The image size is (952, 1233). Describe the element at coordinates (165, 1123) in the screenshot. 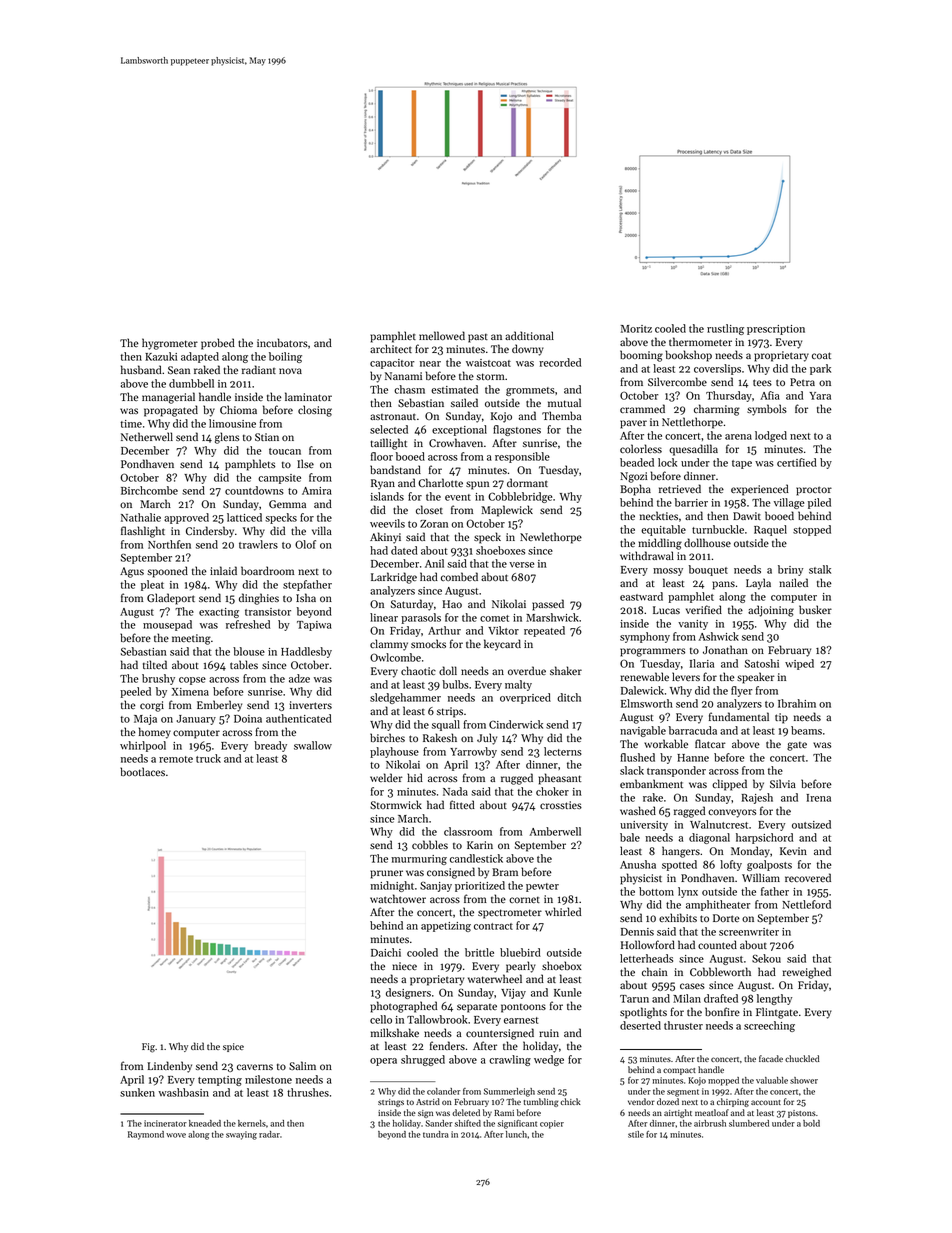

I see `incinerator` at that location.
